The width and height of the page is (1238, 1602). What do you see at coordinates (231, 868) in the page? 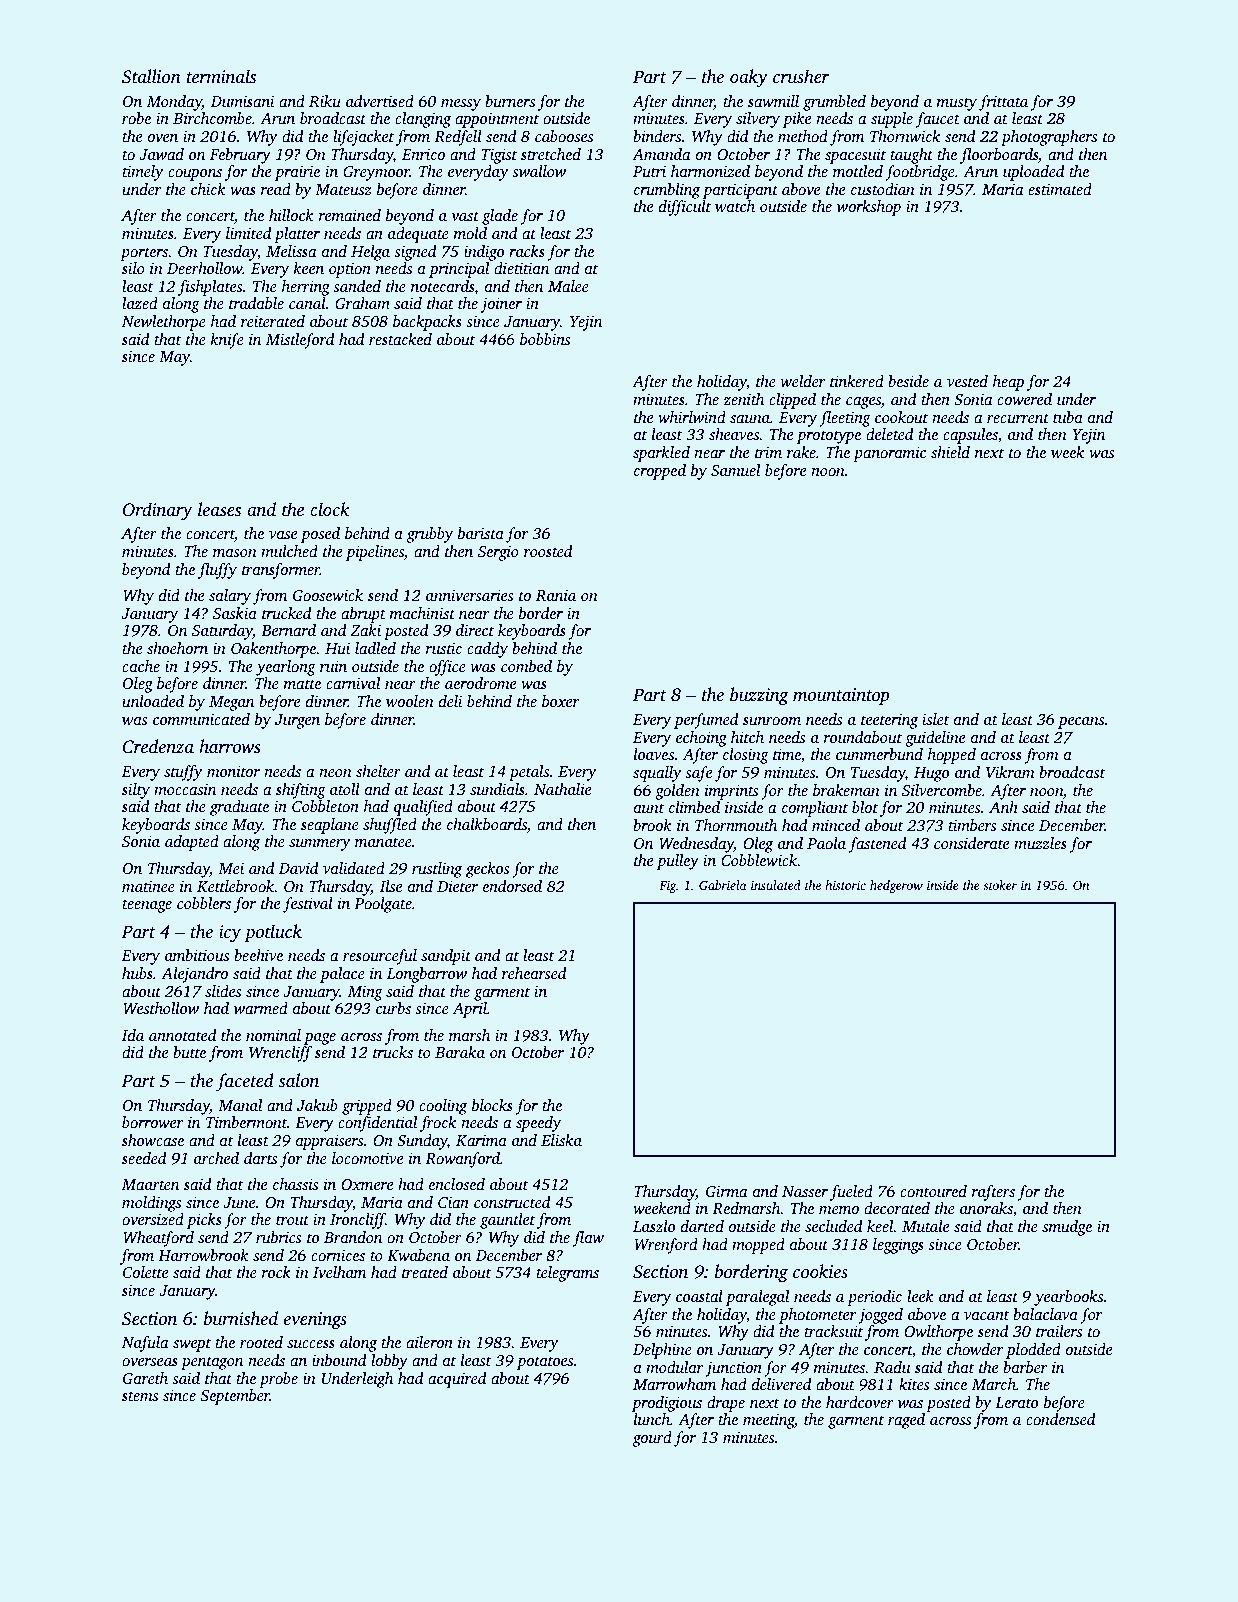
I see `Mei` at bounding box center [231, 868].
